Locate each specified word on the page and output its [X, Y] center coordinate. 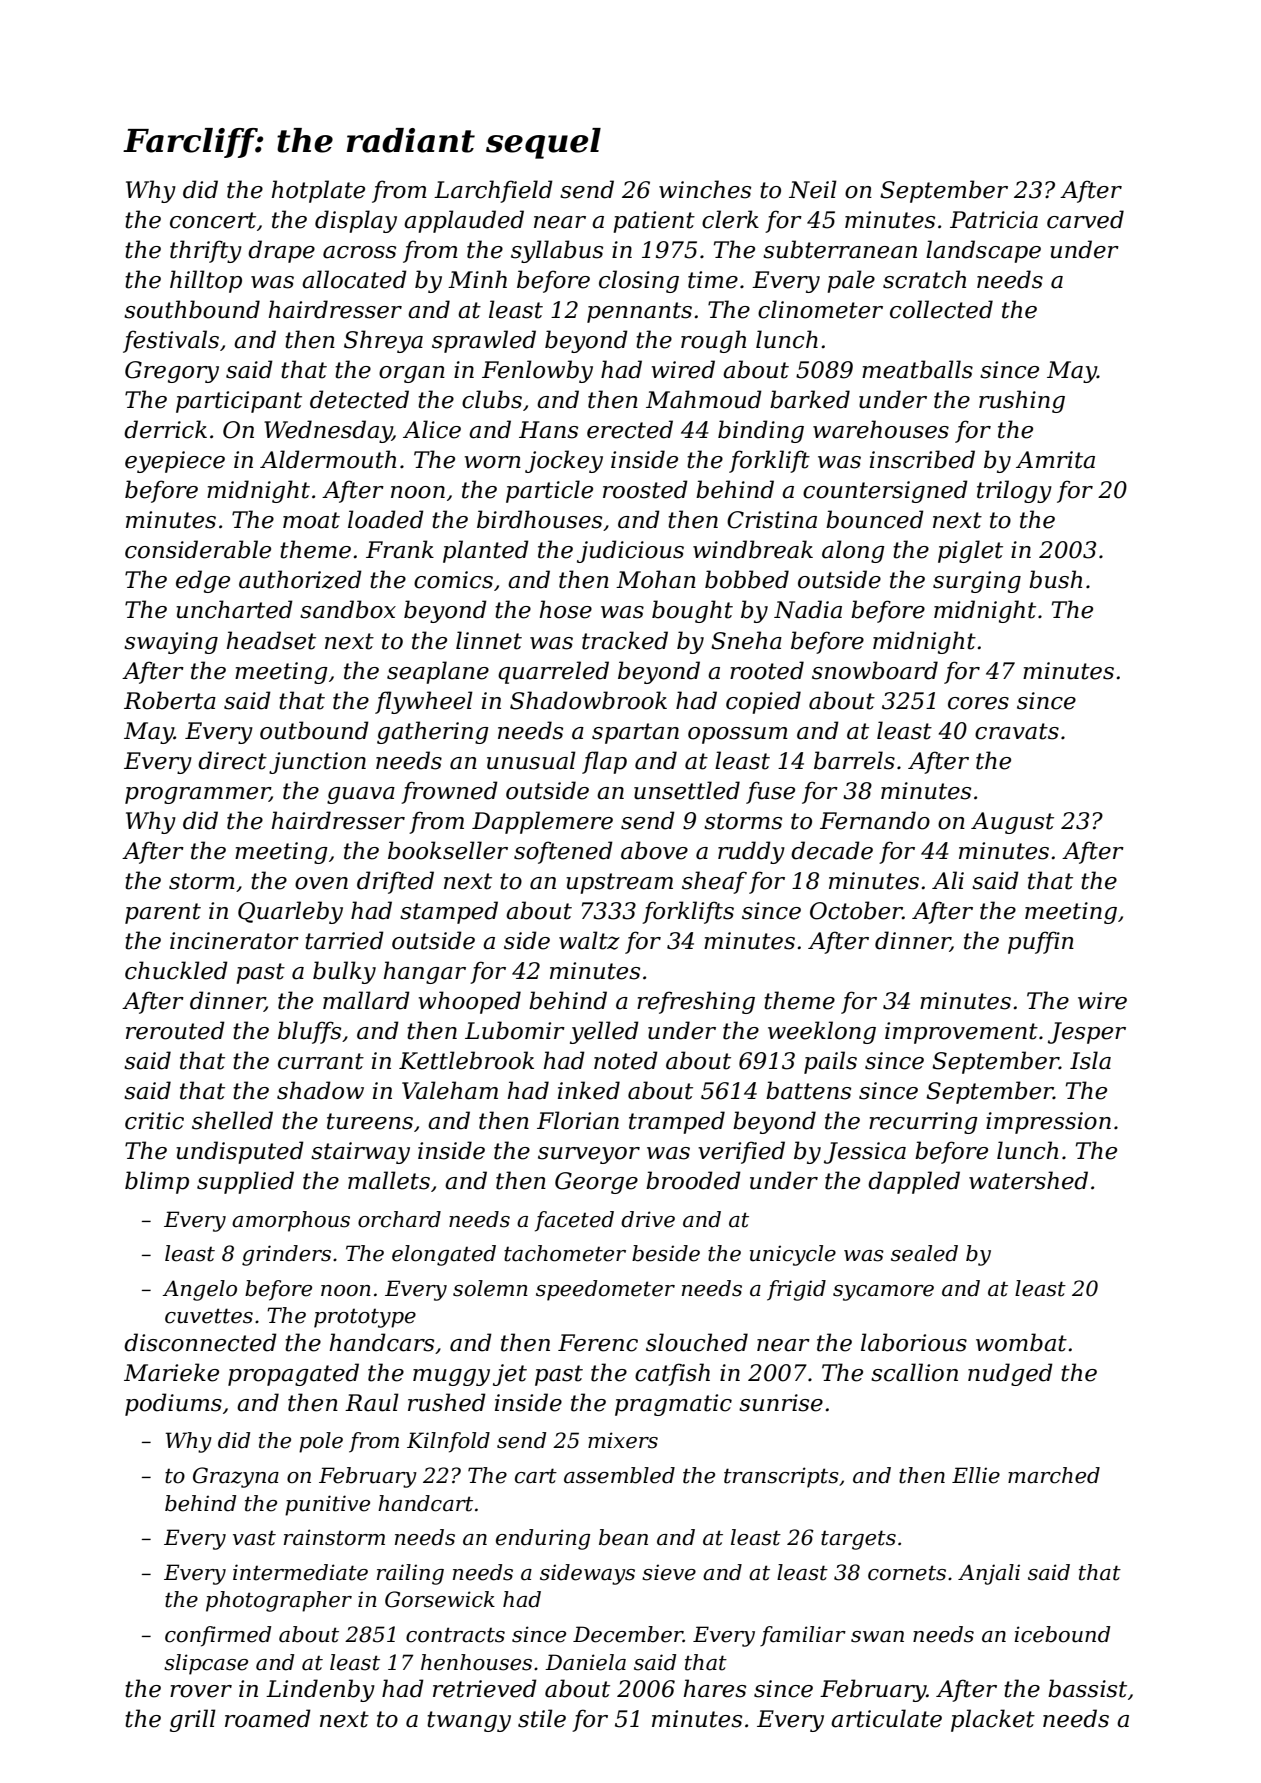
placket [993, 1720]
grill [193, 1720]
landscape [983, 251]
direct [232, 760]
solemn [490, 1288]
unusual [531, 760]
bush [1055, 579]
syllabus [557, 251]
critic [154, 1121]
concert [213, 220]
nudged [1010, 1374]
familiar [803, 1636]
